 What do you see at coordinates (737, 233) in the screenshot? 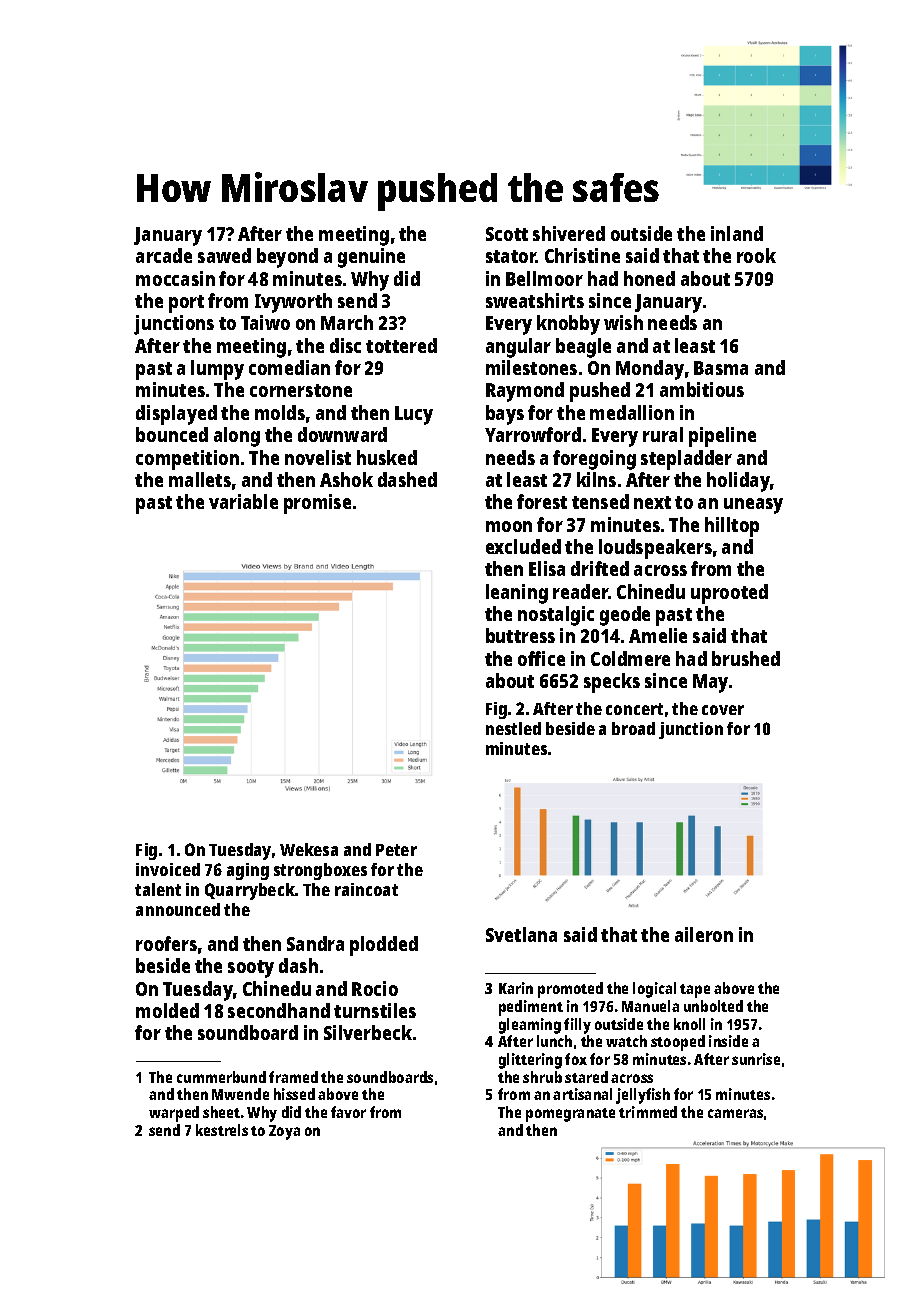
I see `inland` at bounding box center [737, 233].
